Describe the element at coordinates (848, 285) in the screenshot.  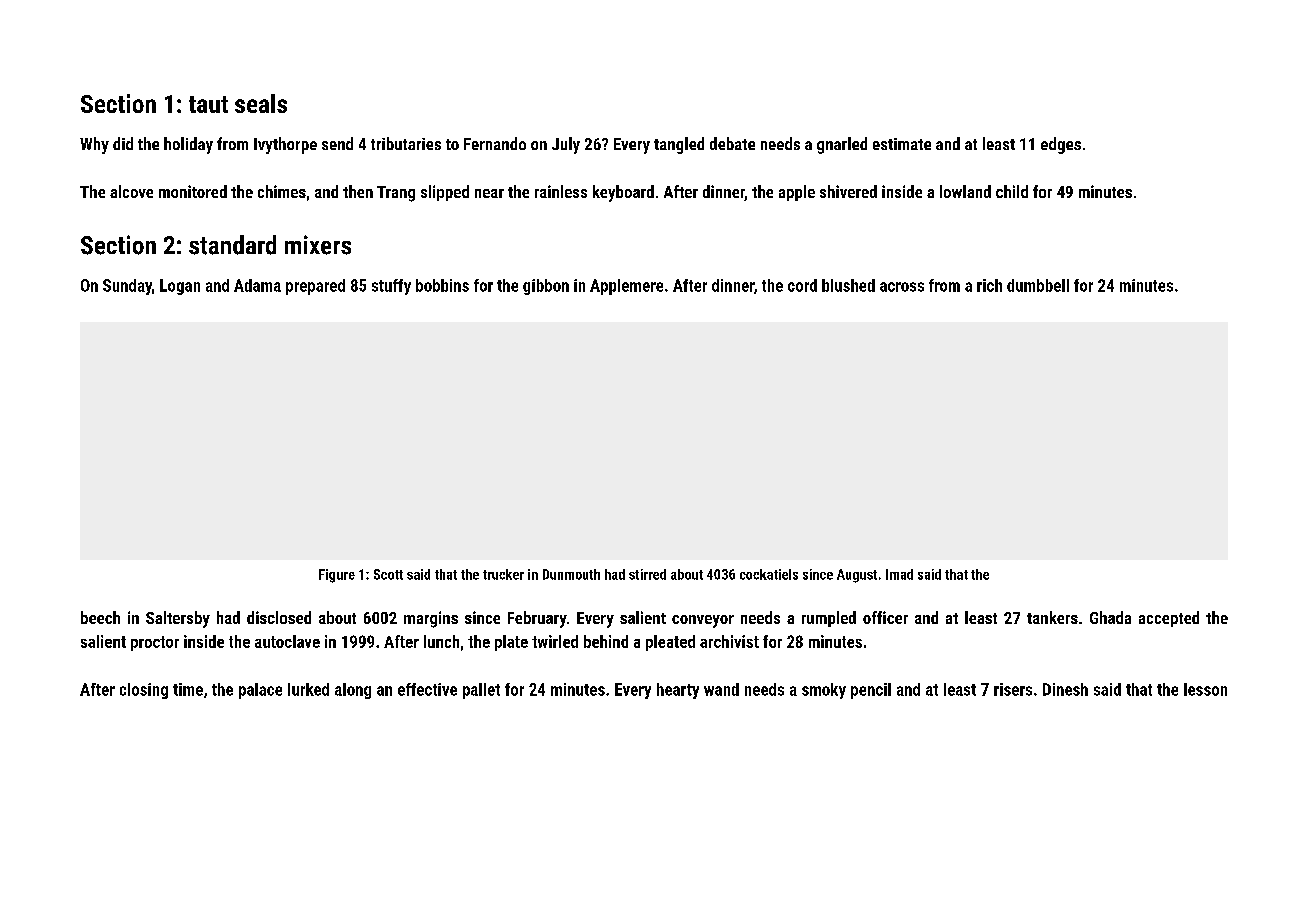
I see `blushed` at that location.
